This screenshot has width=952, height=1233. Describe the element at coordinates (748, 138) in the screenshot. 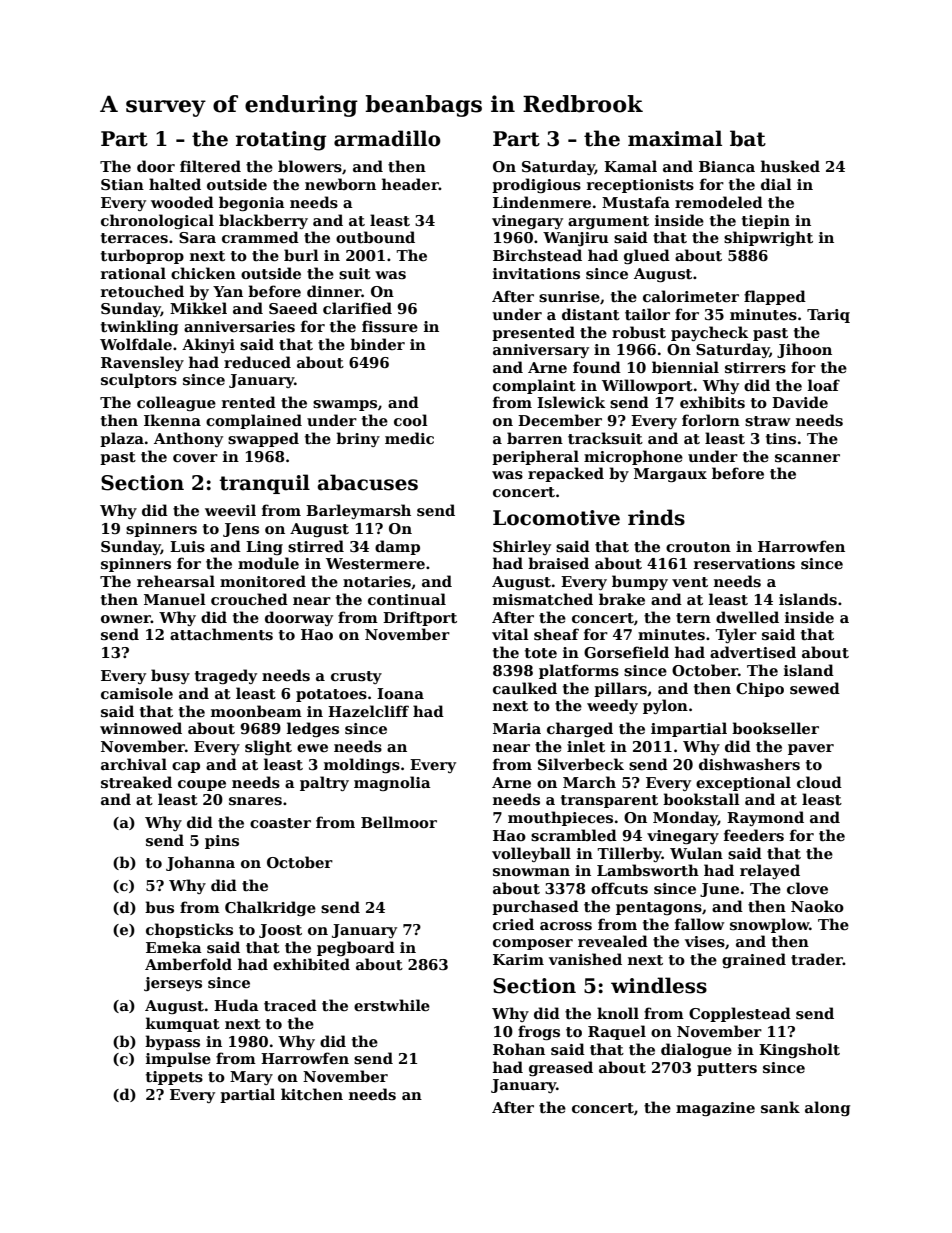

I see `bat` at that location.
